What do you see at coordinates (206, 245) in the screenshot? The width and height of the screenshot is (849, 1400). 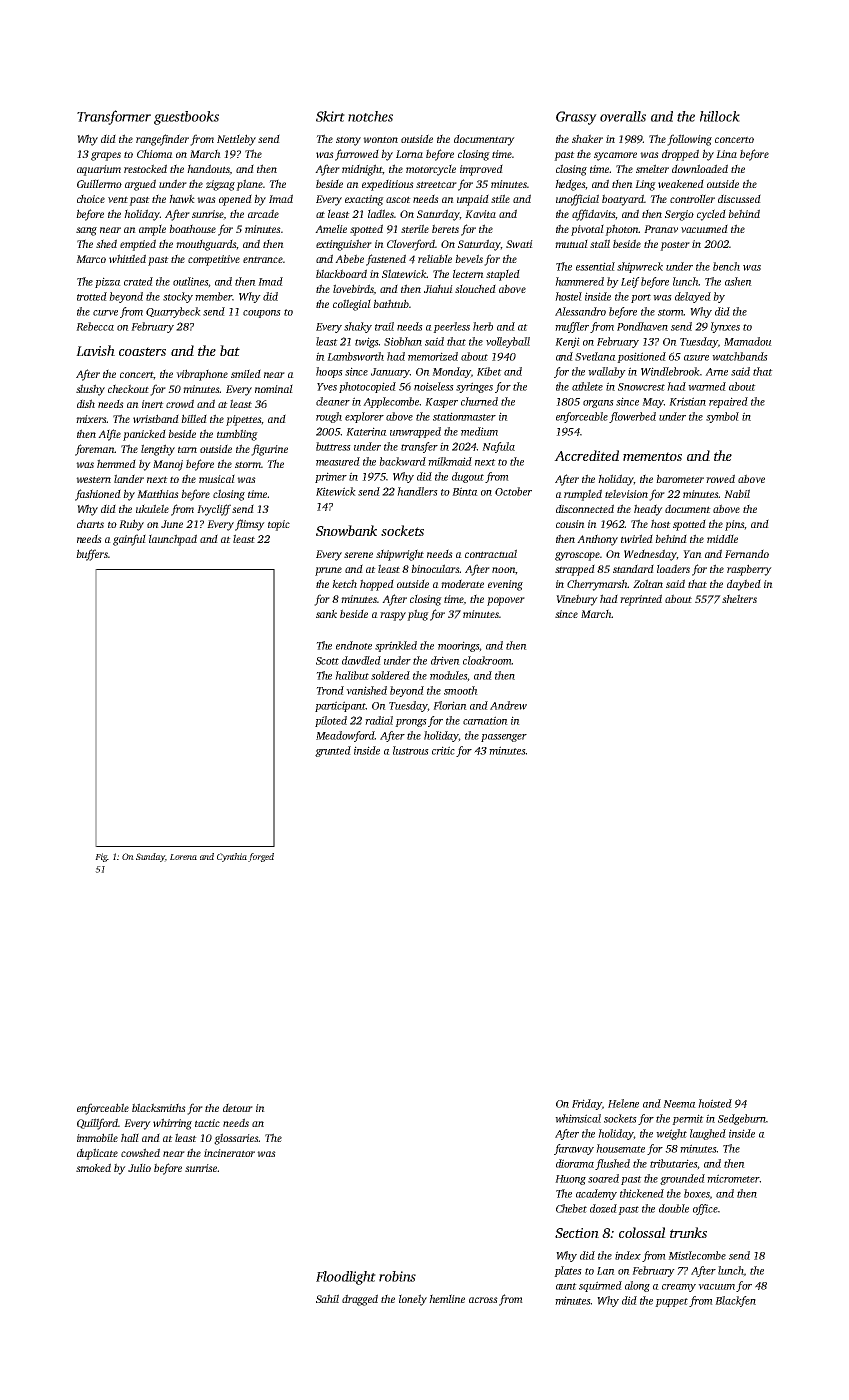 I see `mouthguards` at bounding box center [206, 245].
